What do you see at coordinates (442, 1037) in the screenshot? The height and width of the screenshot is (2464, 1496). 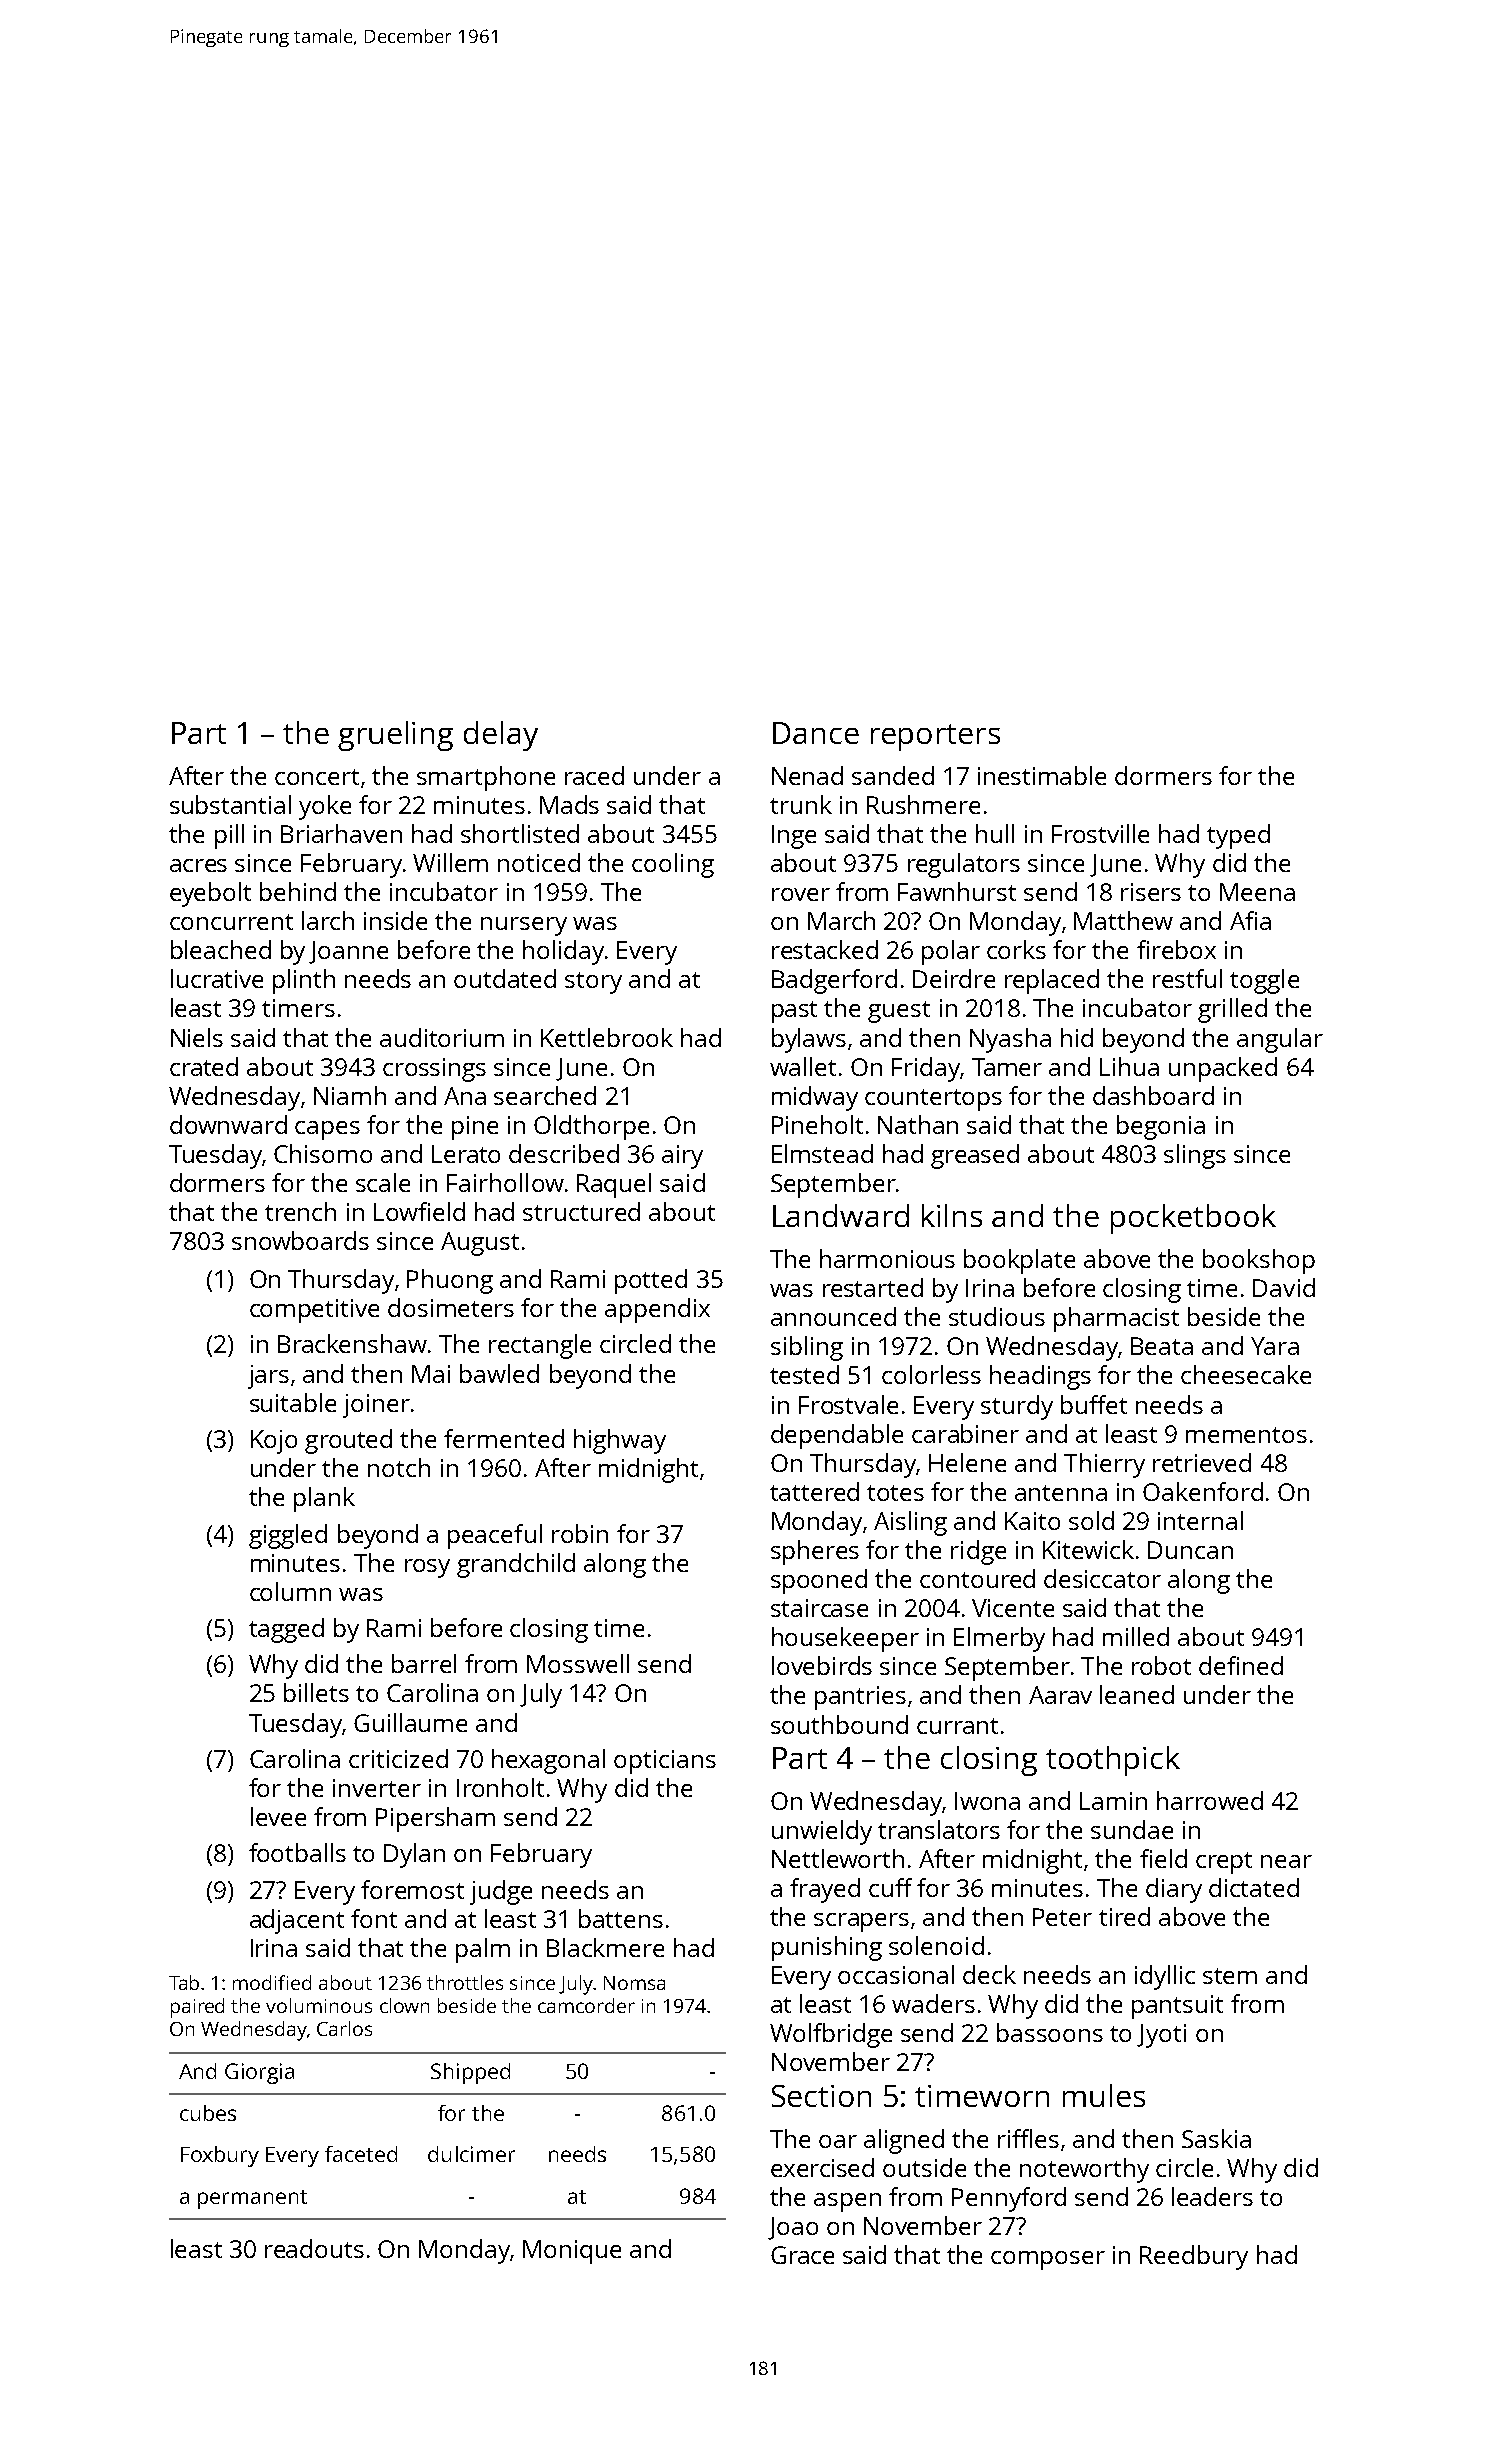 I see `auditorium` at bounding box center [442, 1037].
